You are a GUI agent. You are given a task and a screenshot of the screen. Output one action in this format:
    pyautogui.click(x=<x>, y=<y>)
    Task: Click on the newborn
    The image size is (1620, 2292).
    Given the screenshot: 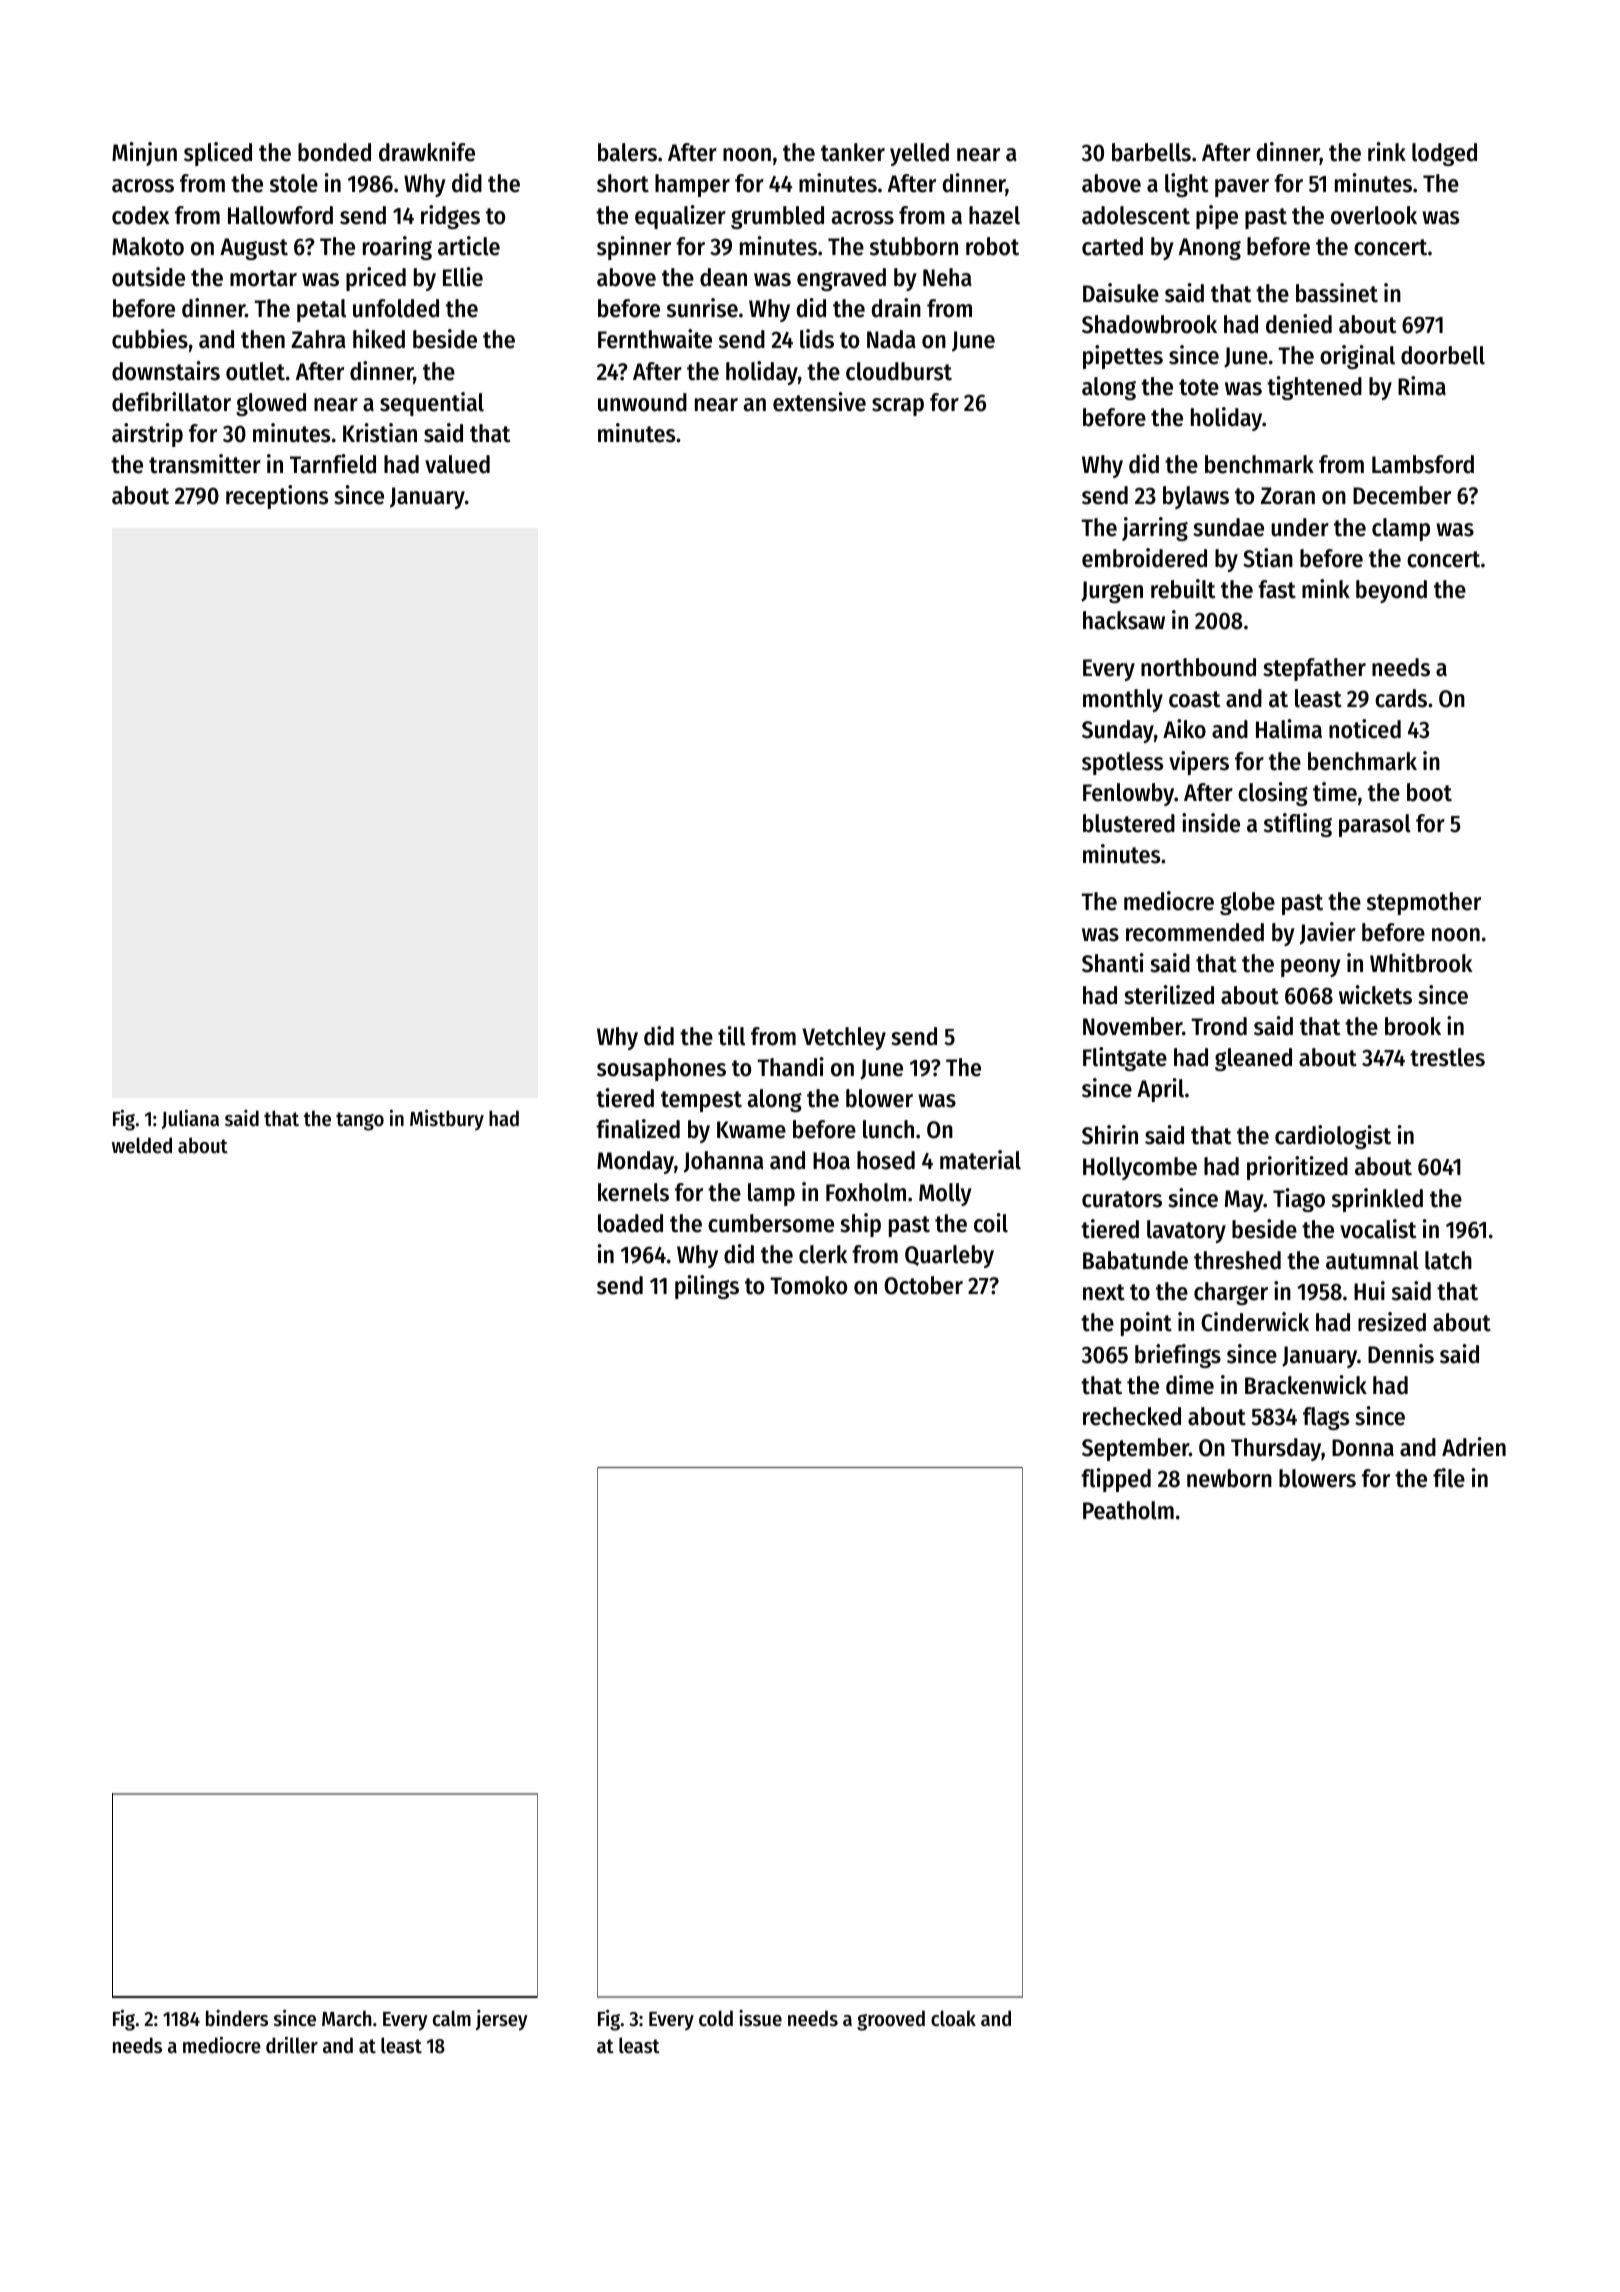 What is the action you would take?
    pyautogui.click(x=1229, y=1478)
